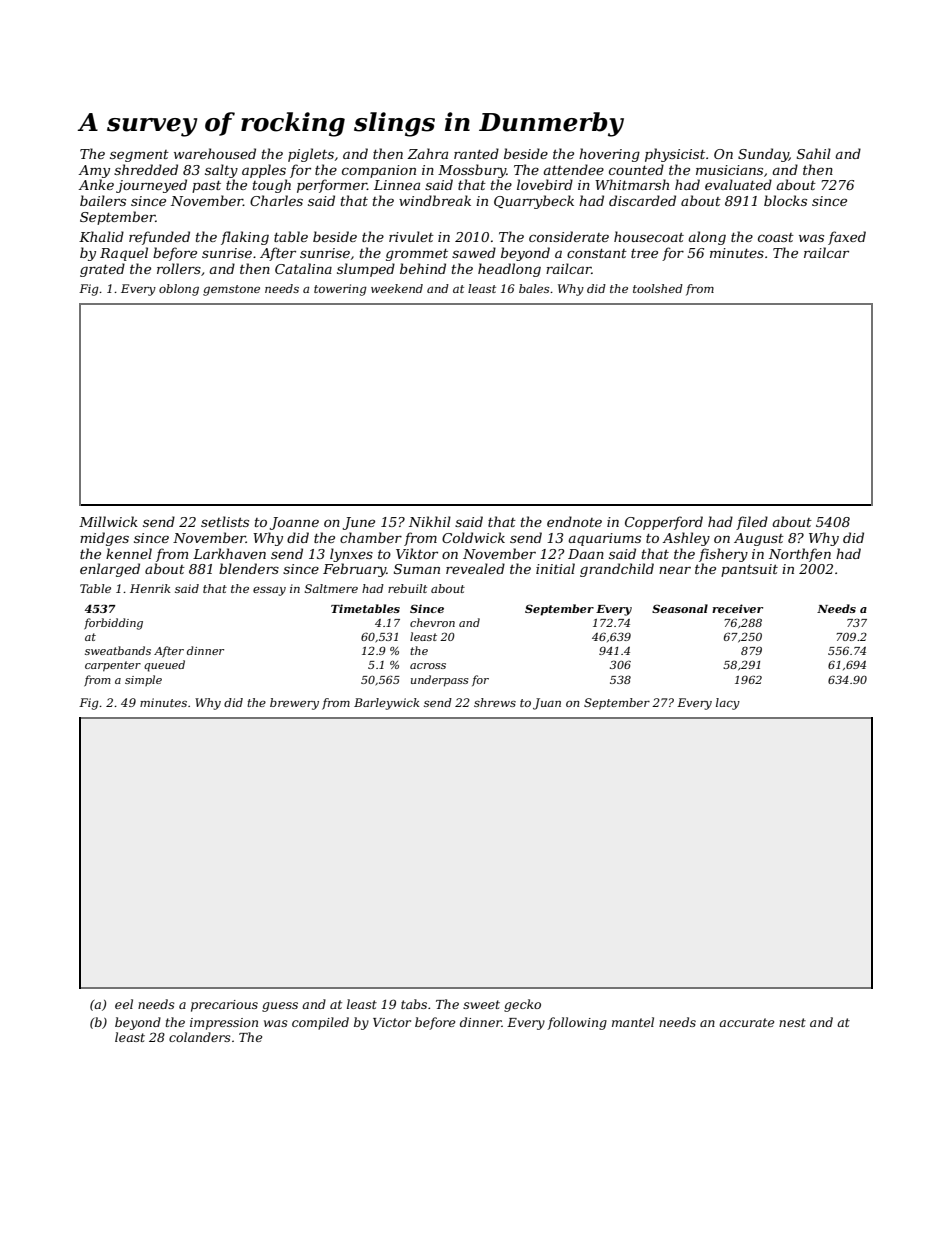 This image has width=952, height=1233. Describe the element at coordinates (179, 290) in the image. I see `oblong` at that location.
